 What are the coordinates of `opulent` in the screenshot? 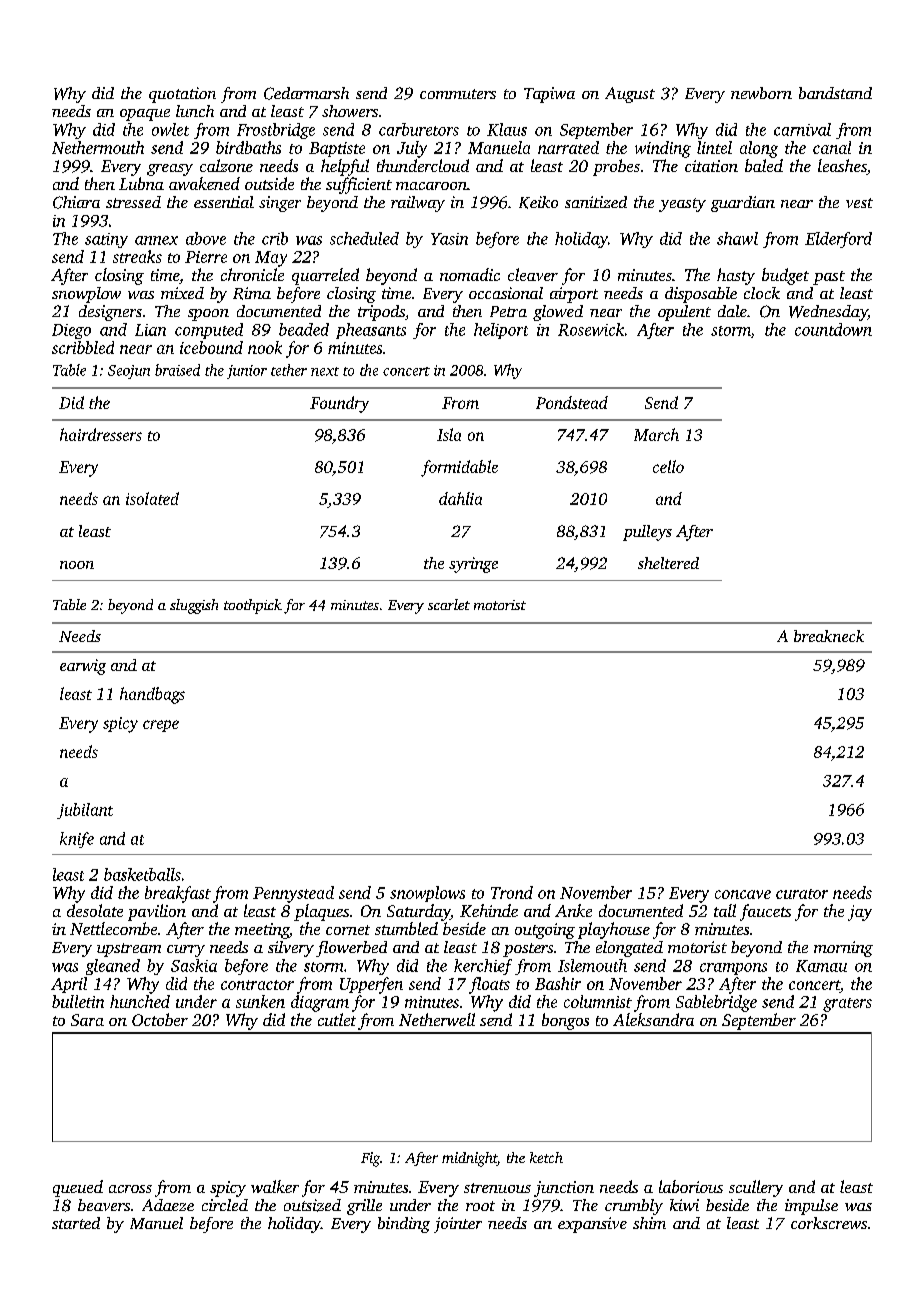 It's located at (684, 313).
